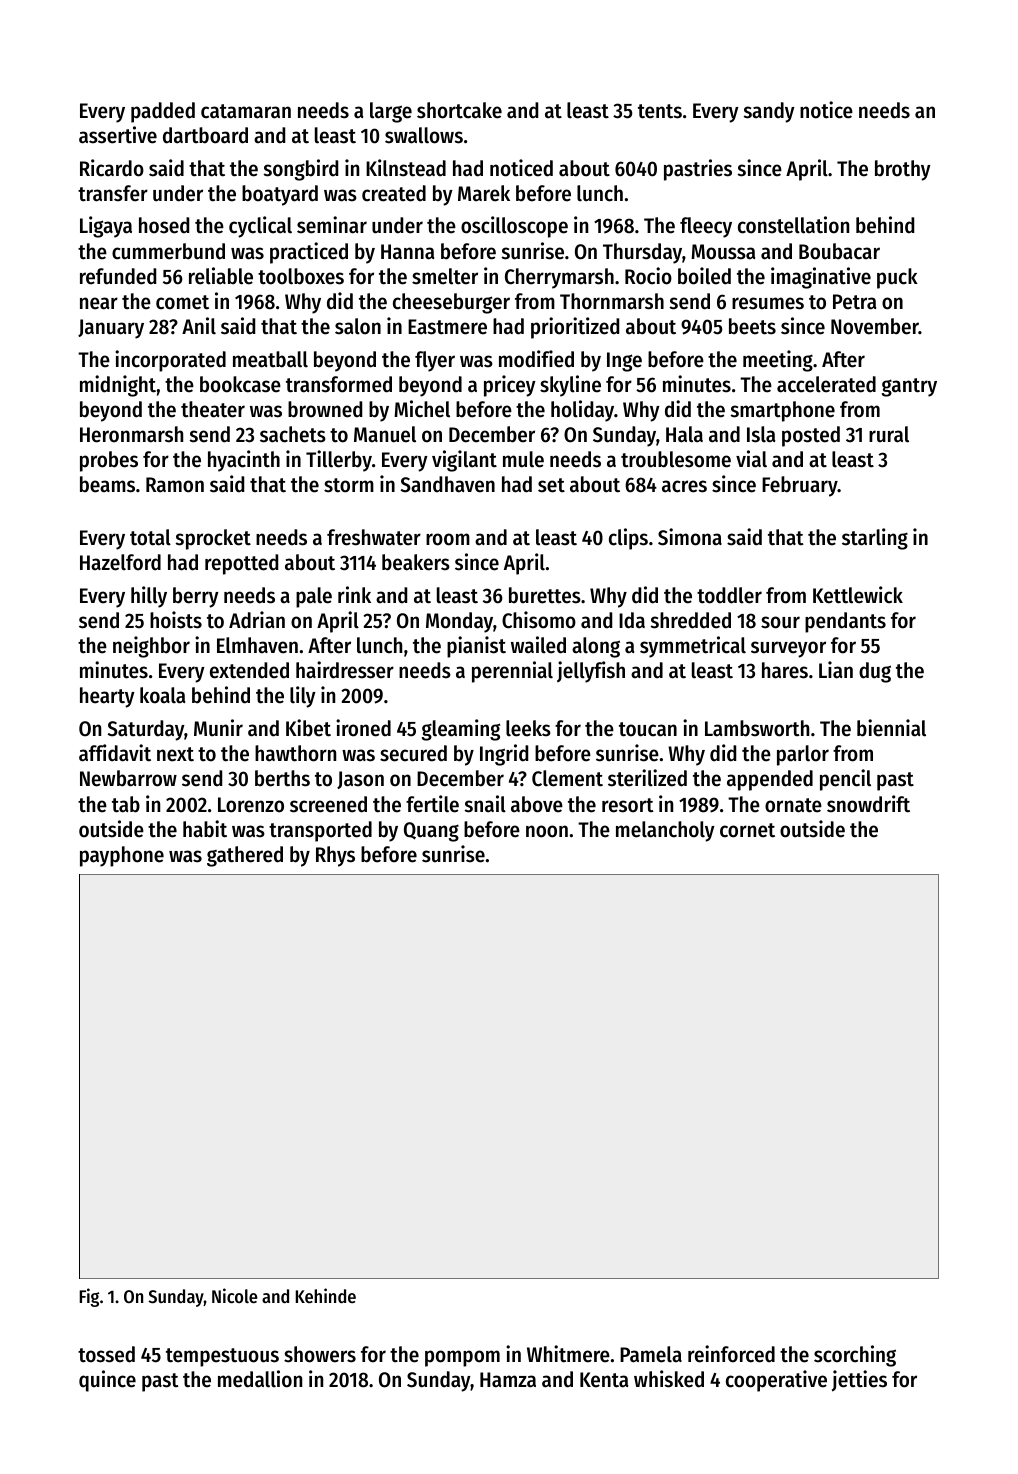 Image resolution: width=1018 pixels, height=1474 pixels. I want to click on medallion, so click(260, 1379).
